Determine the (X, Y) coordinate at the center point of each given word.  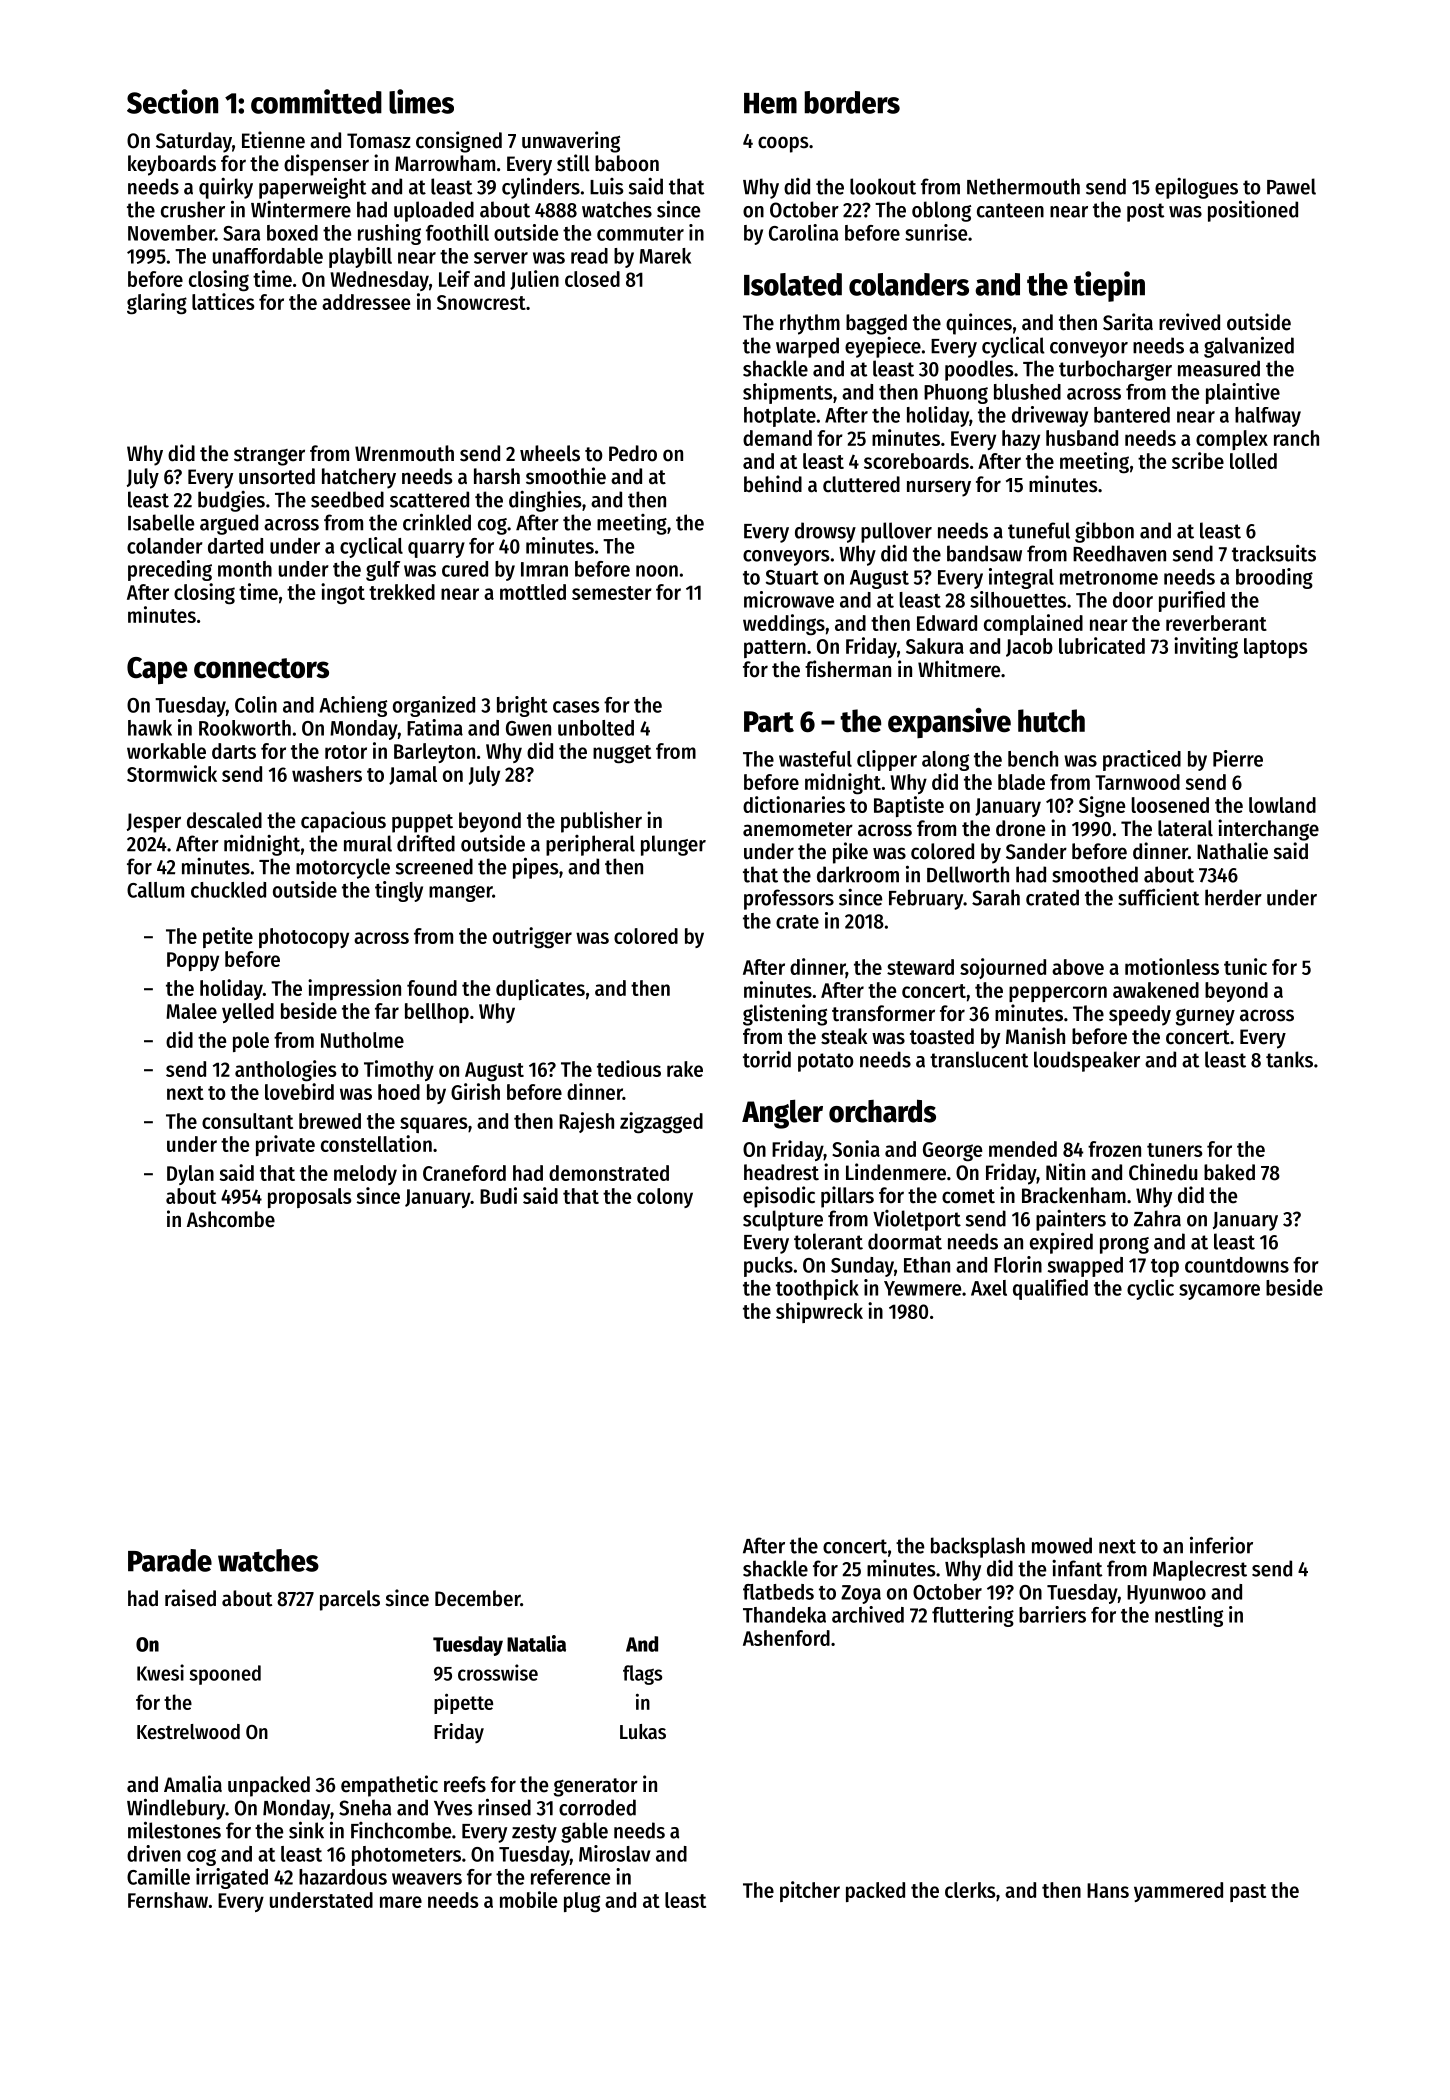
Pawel (1291, 186)
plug (582, 1902)
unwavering (571, 142)
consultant (247, 1121)
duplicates (540, 989)
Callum (155, 890)
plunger (673, 845)
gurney (1205, 1017)
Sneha (365, 1807)
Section (172, 101)
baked (1229, 1172)
